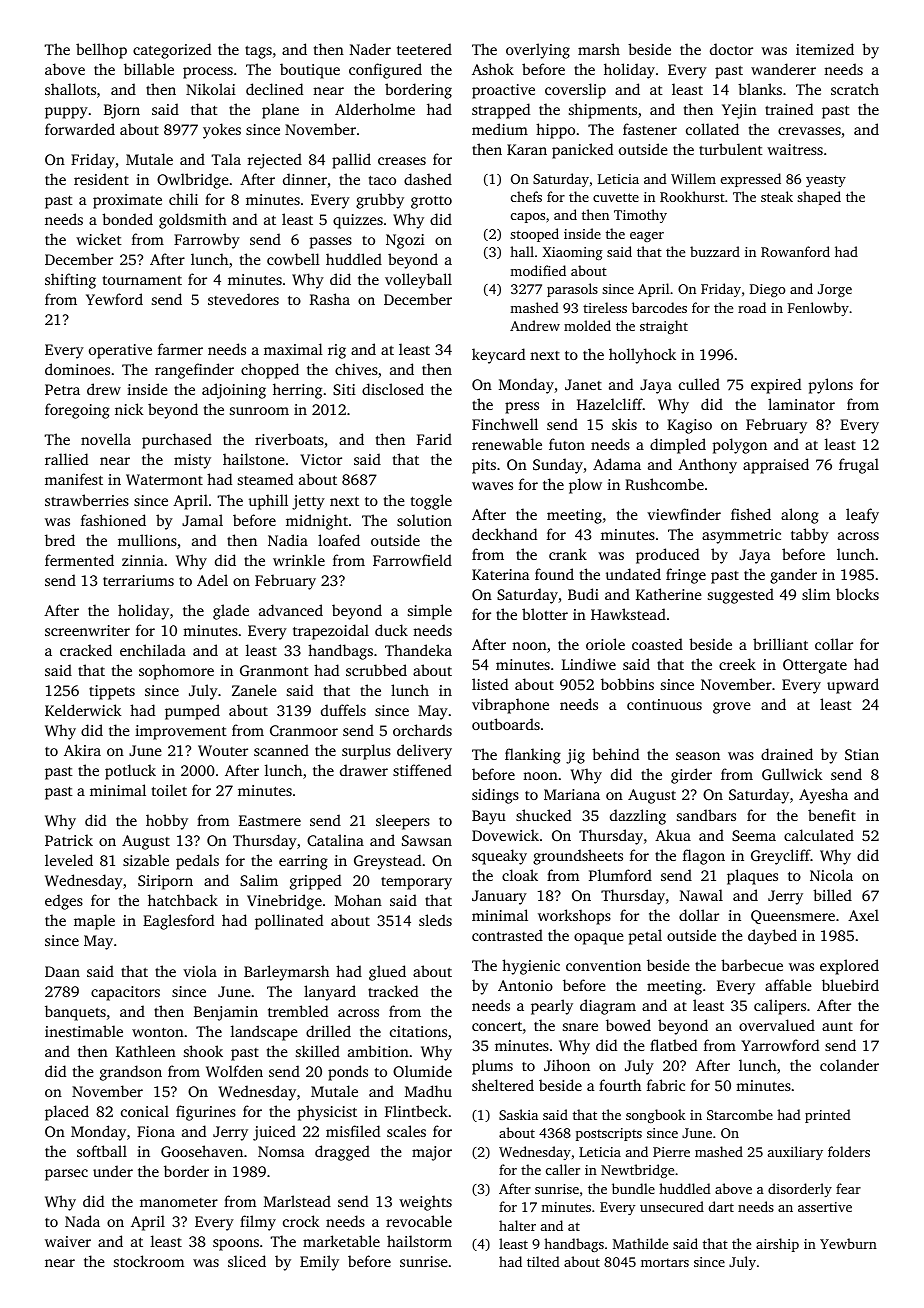 The image size is (924, 1308). What do you see at coordinates (816, 594) in the document?
I see `slim` at bounding box center [816, 594].
